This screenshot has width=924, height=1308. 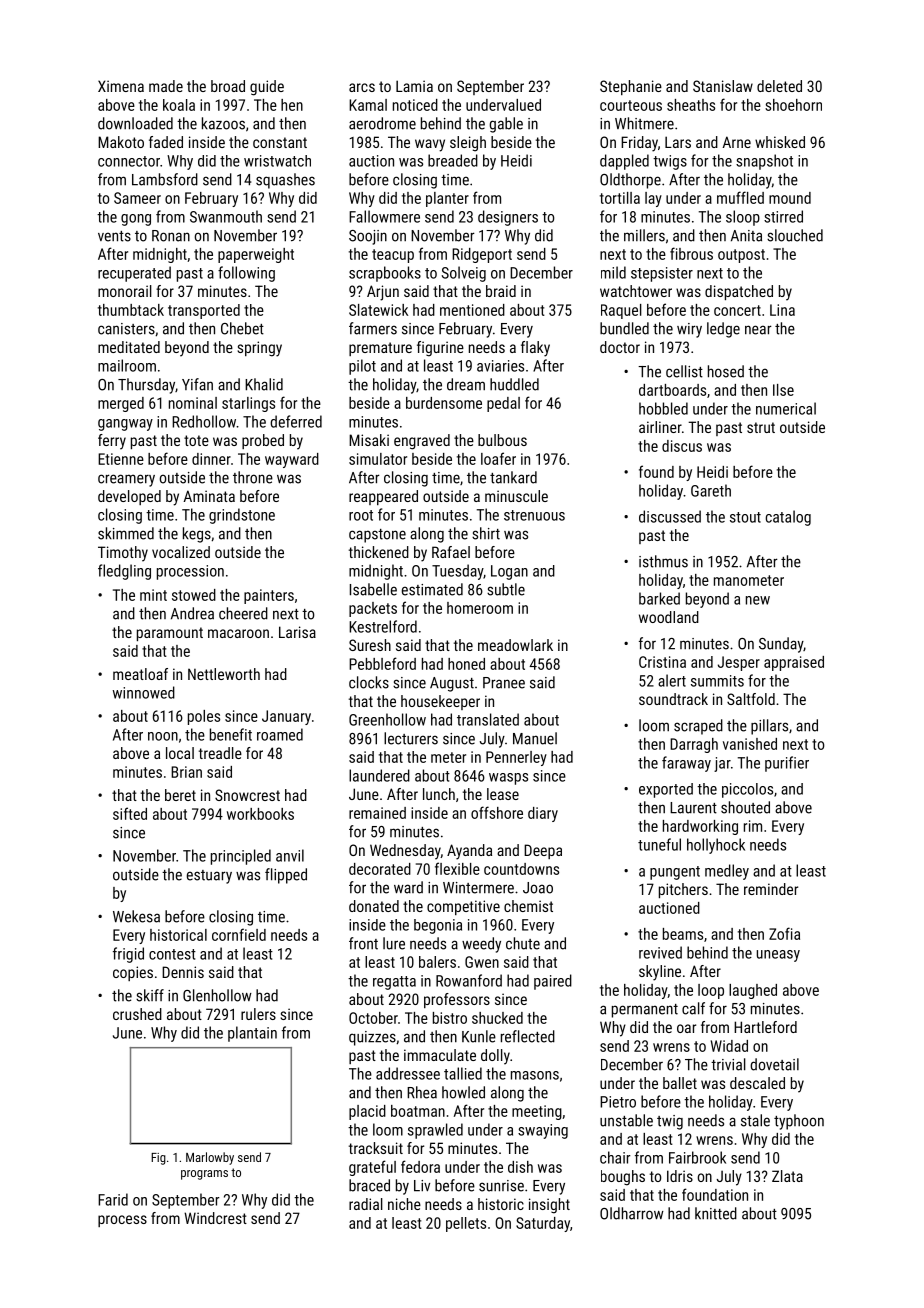 I want to click on gable, so click(x=506, y=125).
